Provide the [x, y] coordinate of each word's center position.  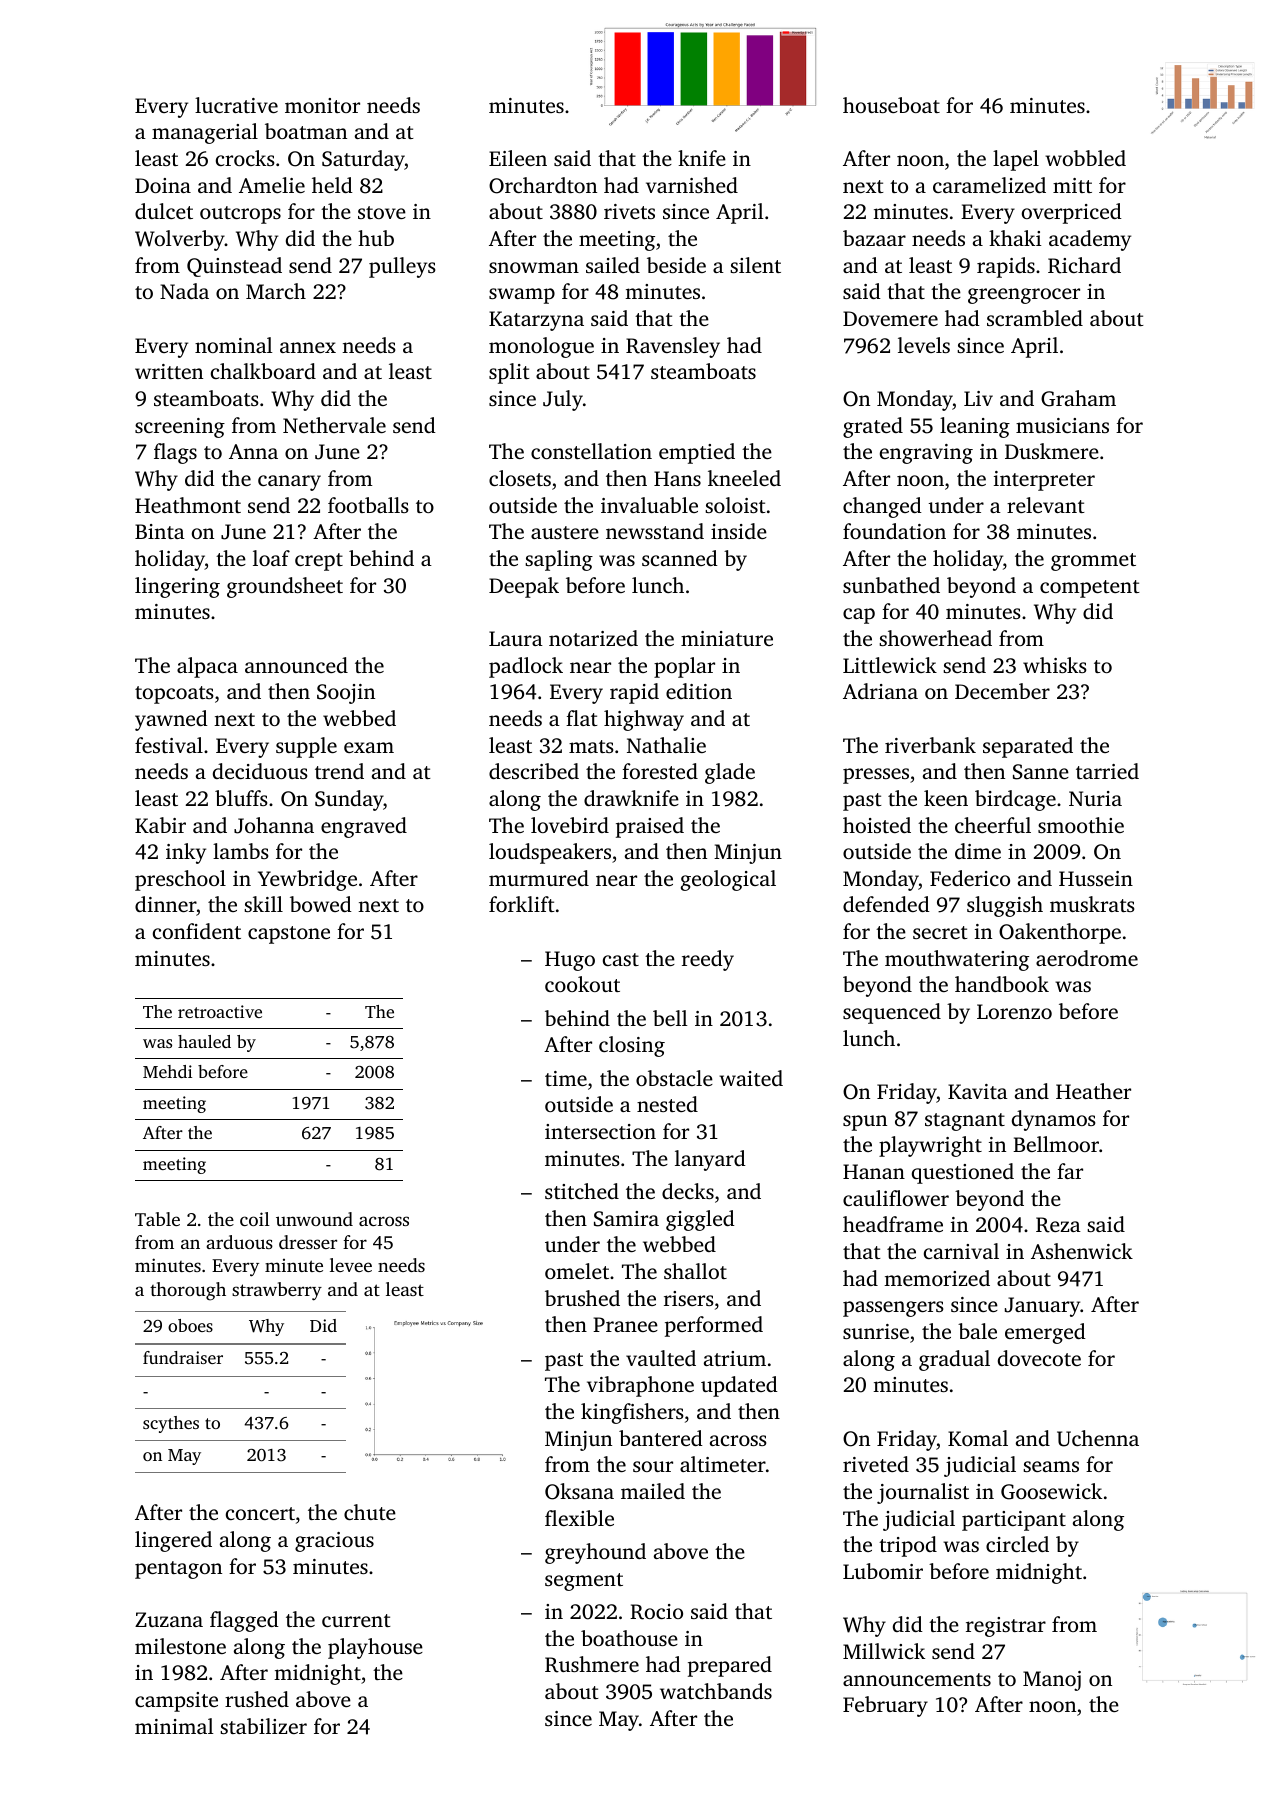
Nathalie [666, 745]
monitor [322, 105]
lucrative [236, 105]
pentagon [178, 1570]
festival [169, 745]
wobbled [1085, 158]
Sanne [1041, 772]
